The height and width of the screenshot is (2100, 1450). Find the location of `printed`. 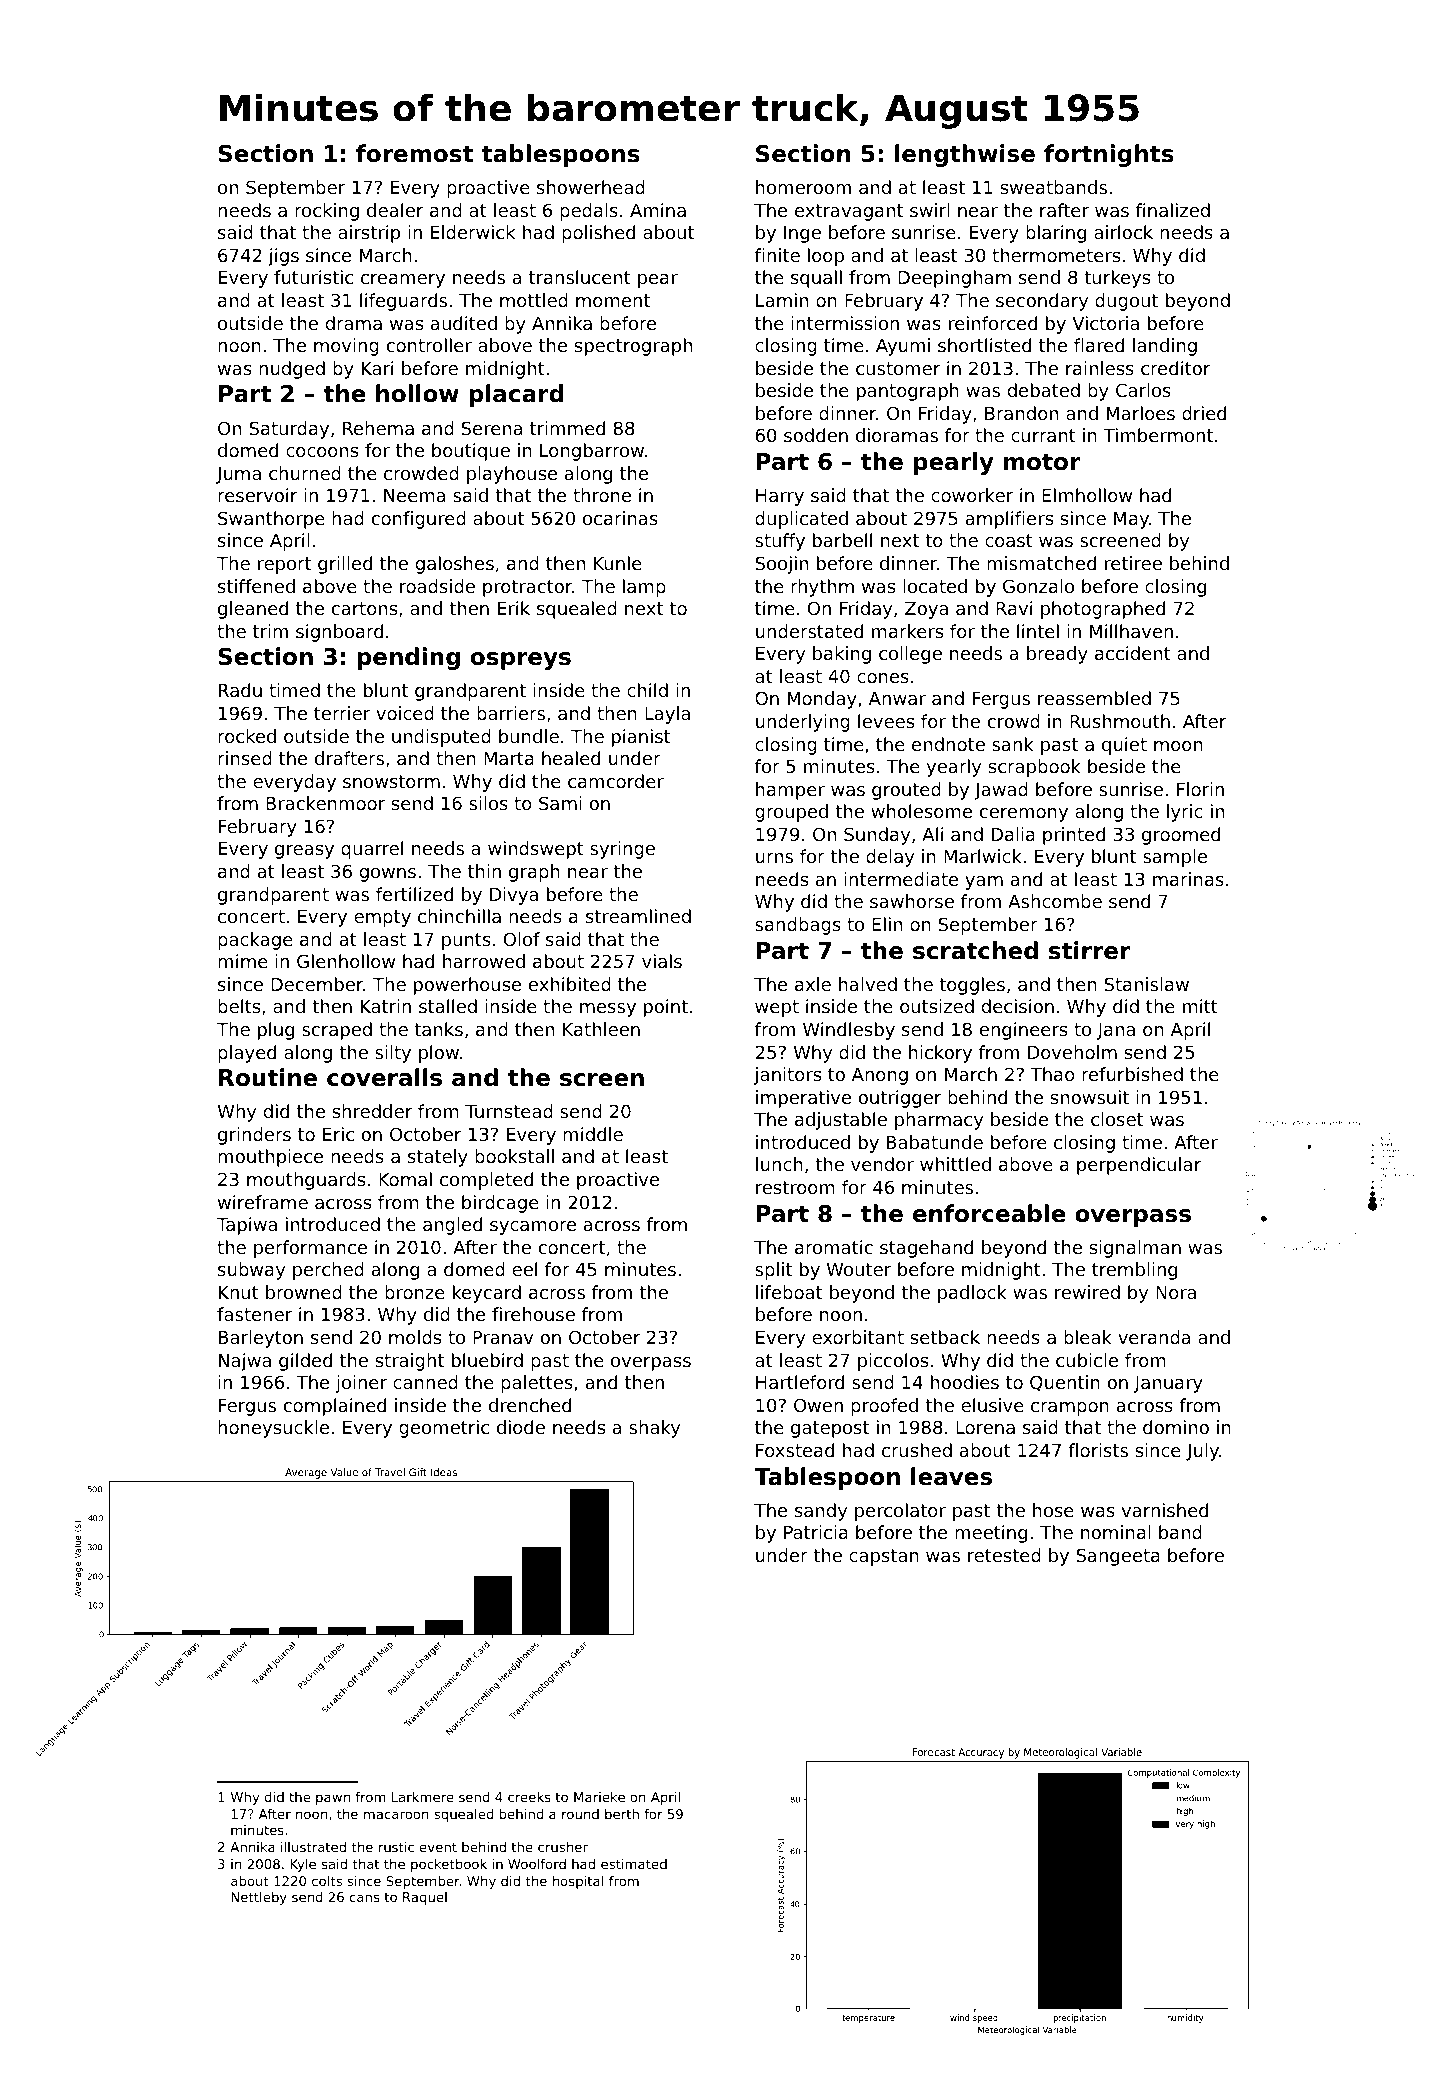

printed is located at coordinates (1074, 836).
